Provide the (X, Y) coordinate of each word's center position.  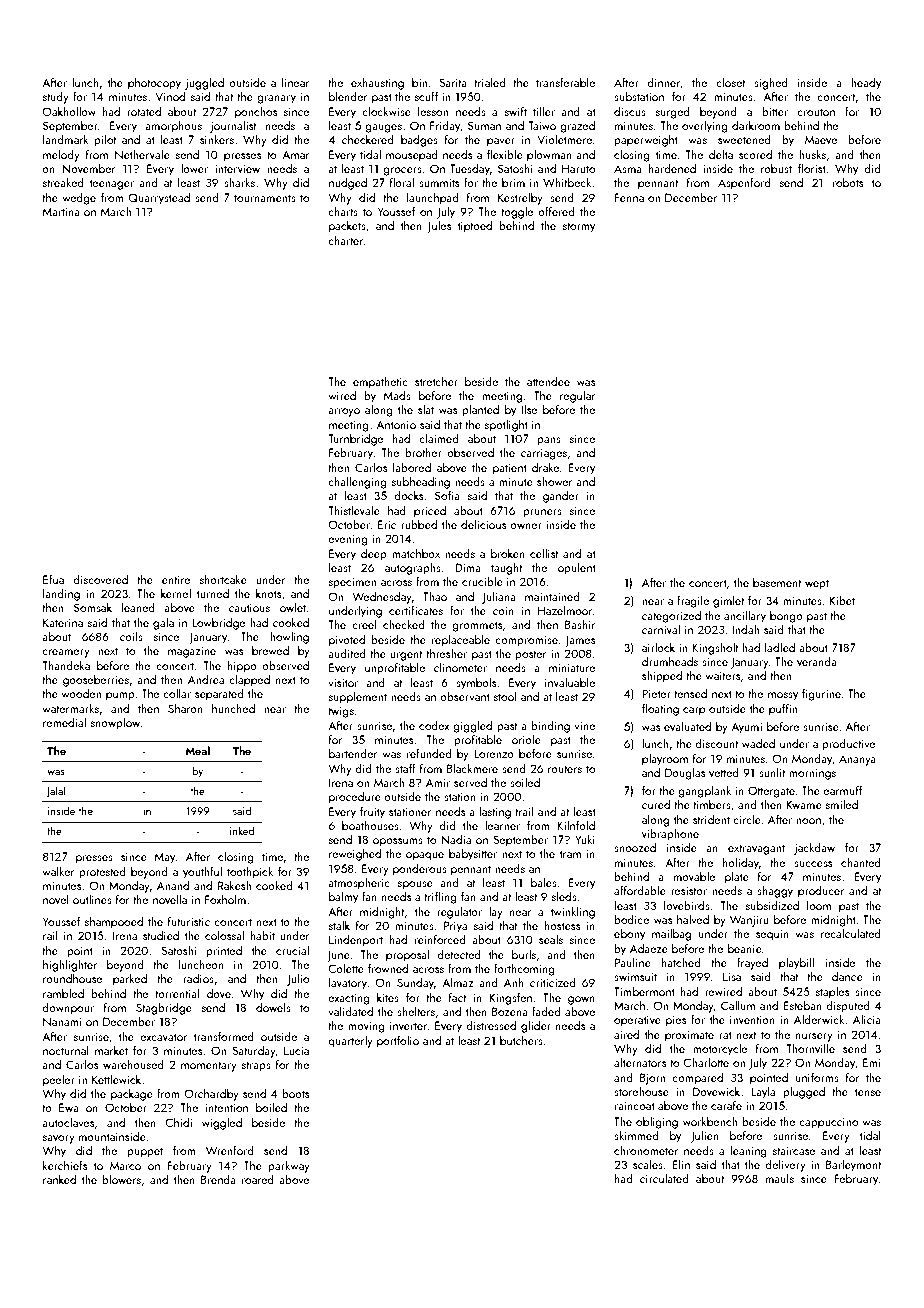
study (56, 97)
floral (402, 182)
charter (345, 240)
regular (577, 397)
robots (848, 182)
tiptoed (475, 226)
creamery (66, 653)
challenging (357, 482)
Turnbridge (355, 439)
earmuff (842, 790)
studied (161, 935)
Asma (628, 169)
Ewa (69, 1107)
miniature (572, 667)
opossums (398, 842)
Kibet (842, 600)
